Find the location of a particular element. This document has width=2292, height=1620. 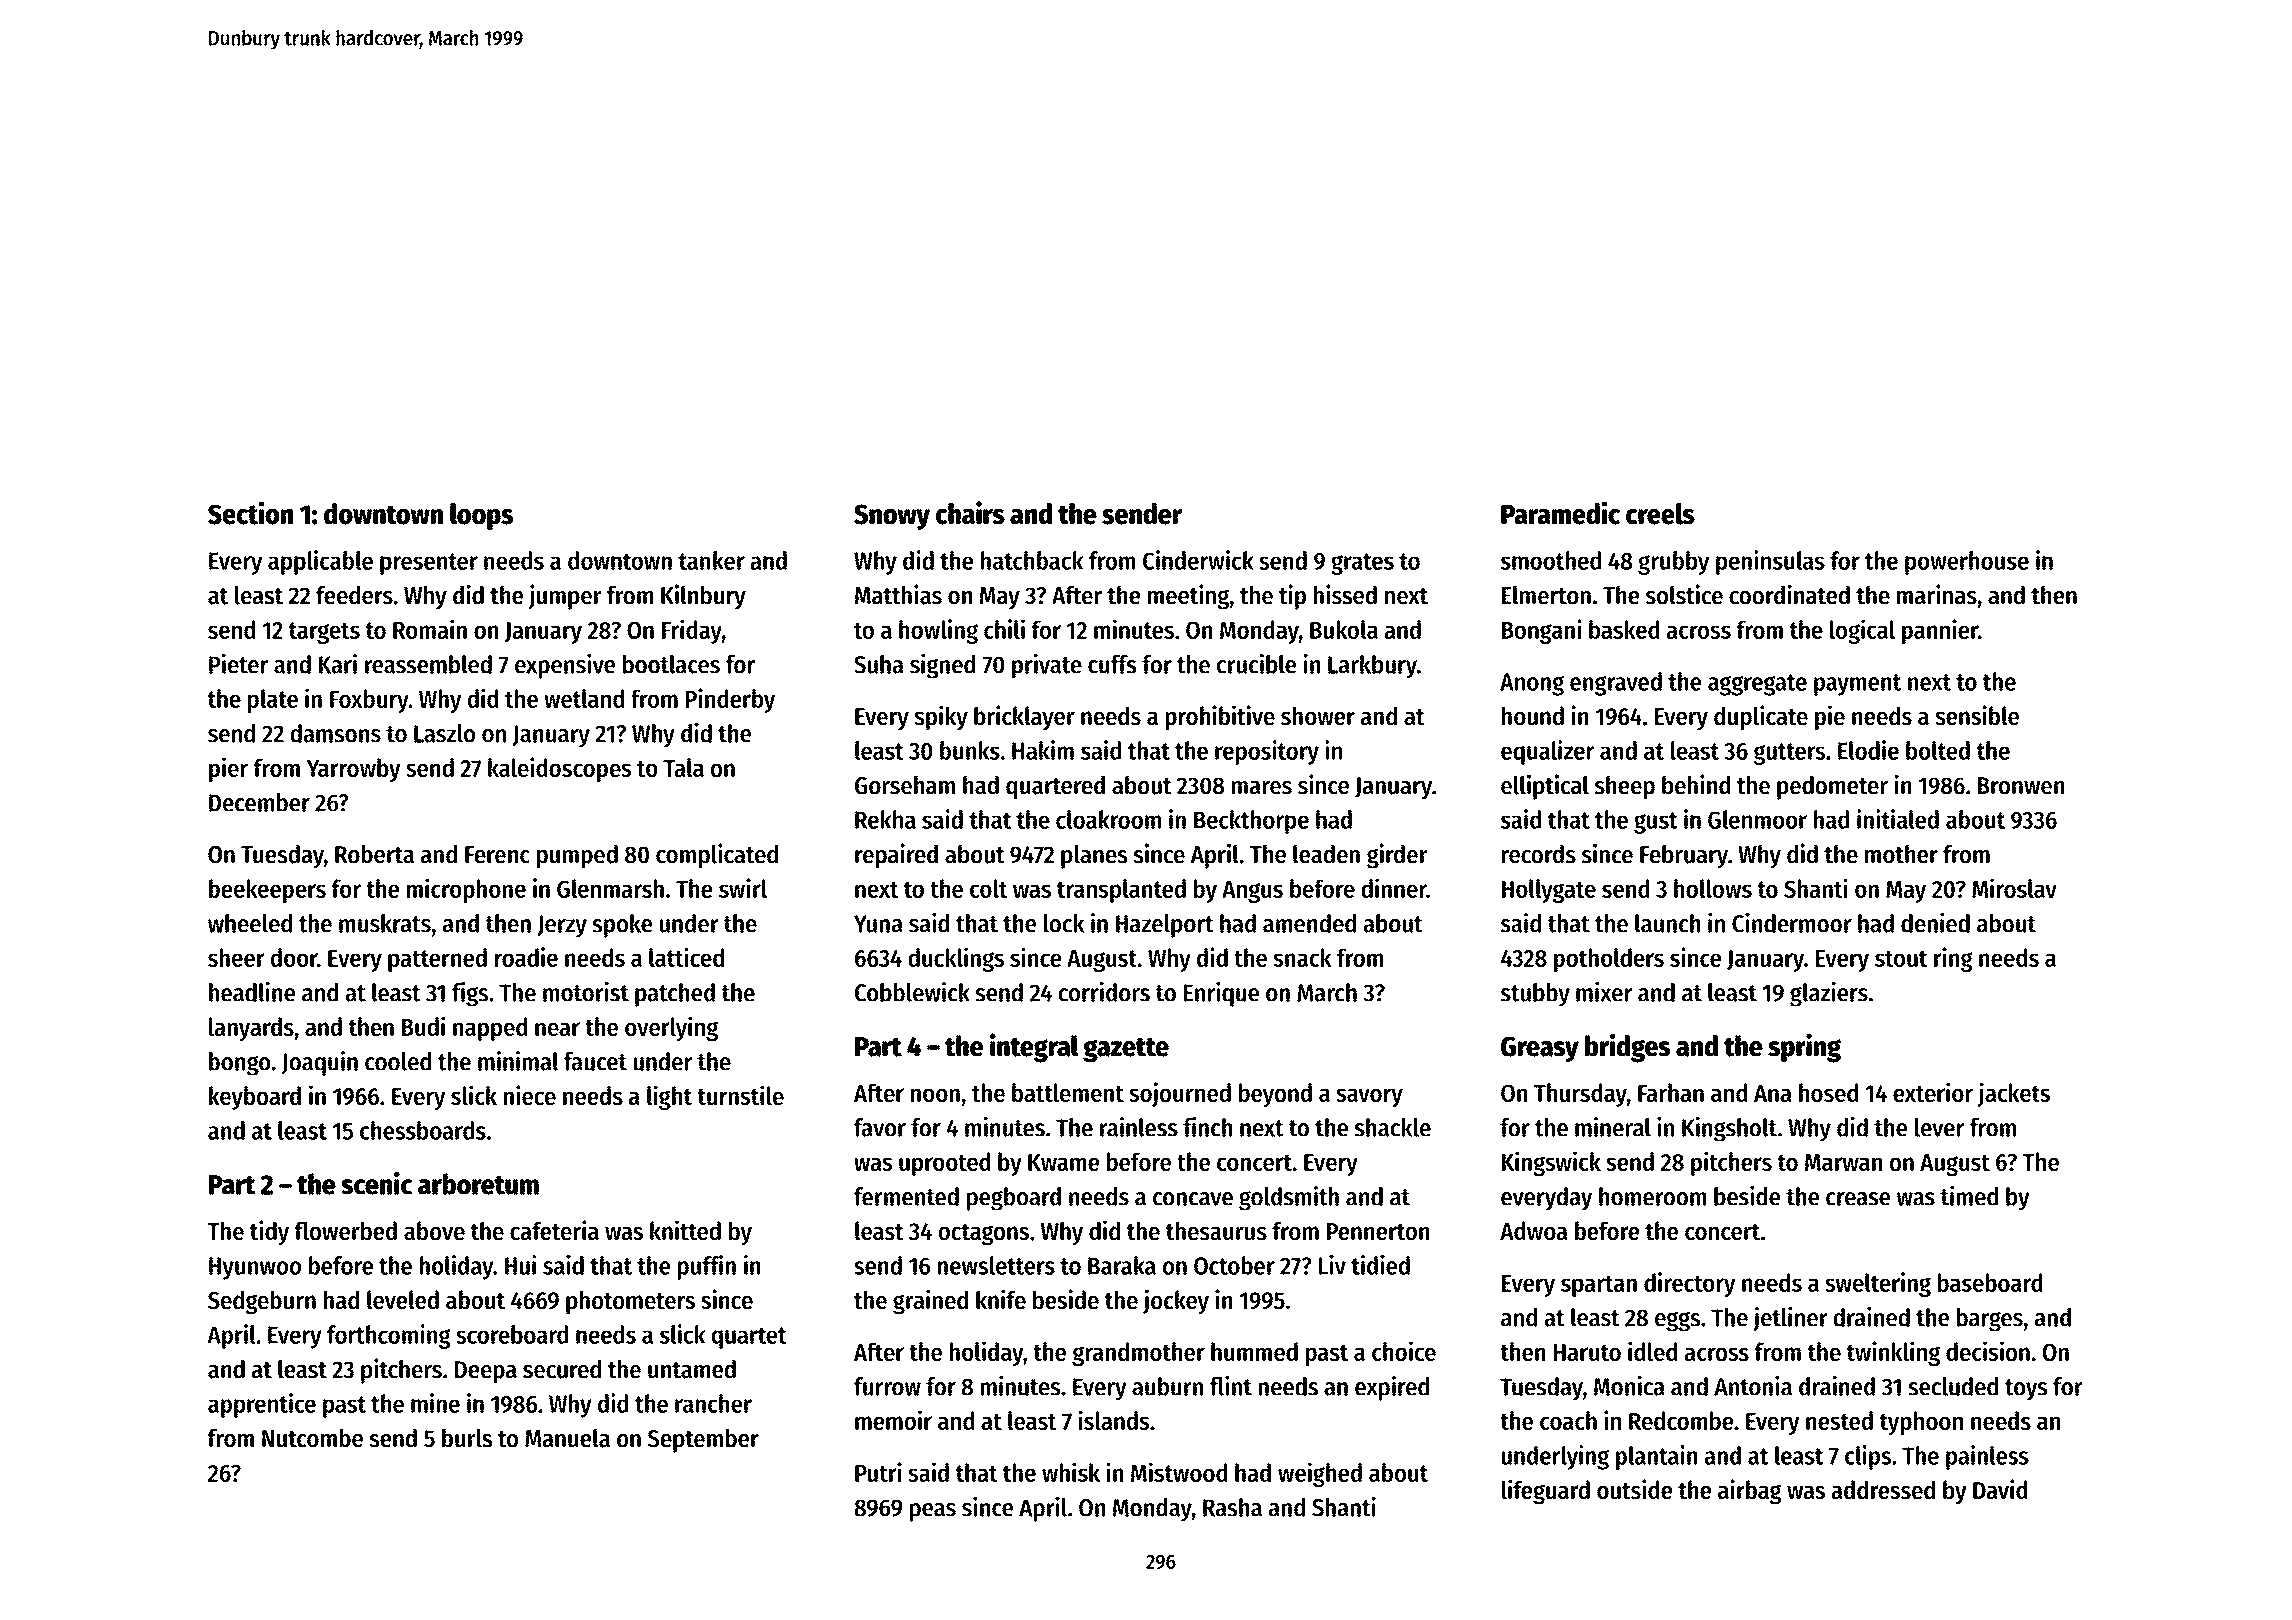

Paramedic is located at coordinates (1560, 513).
